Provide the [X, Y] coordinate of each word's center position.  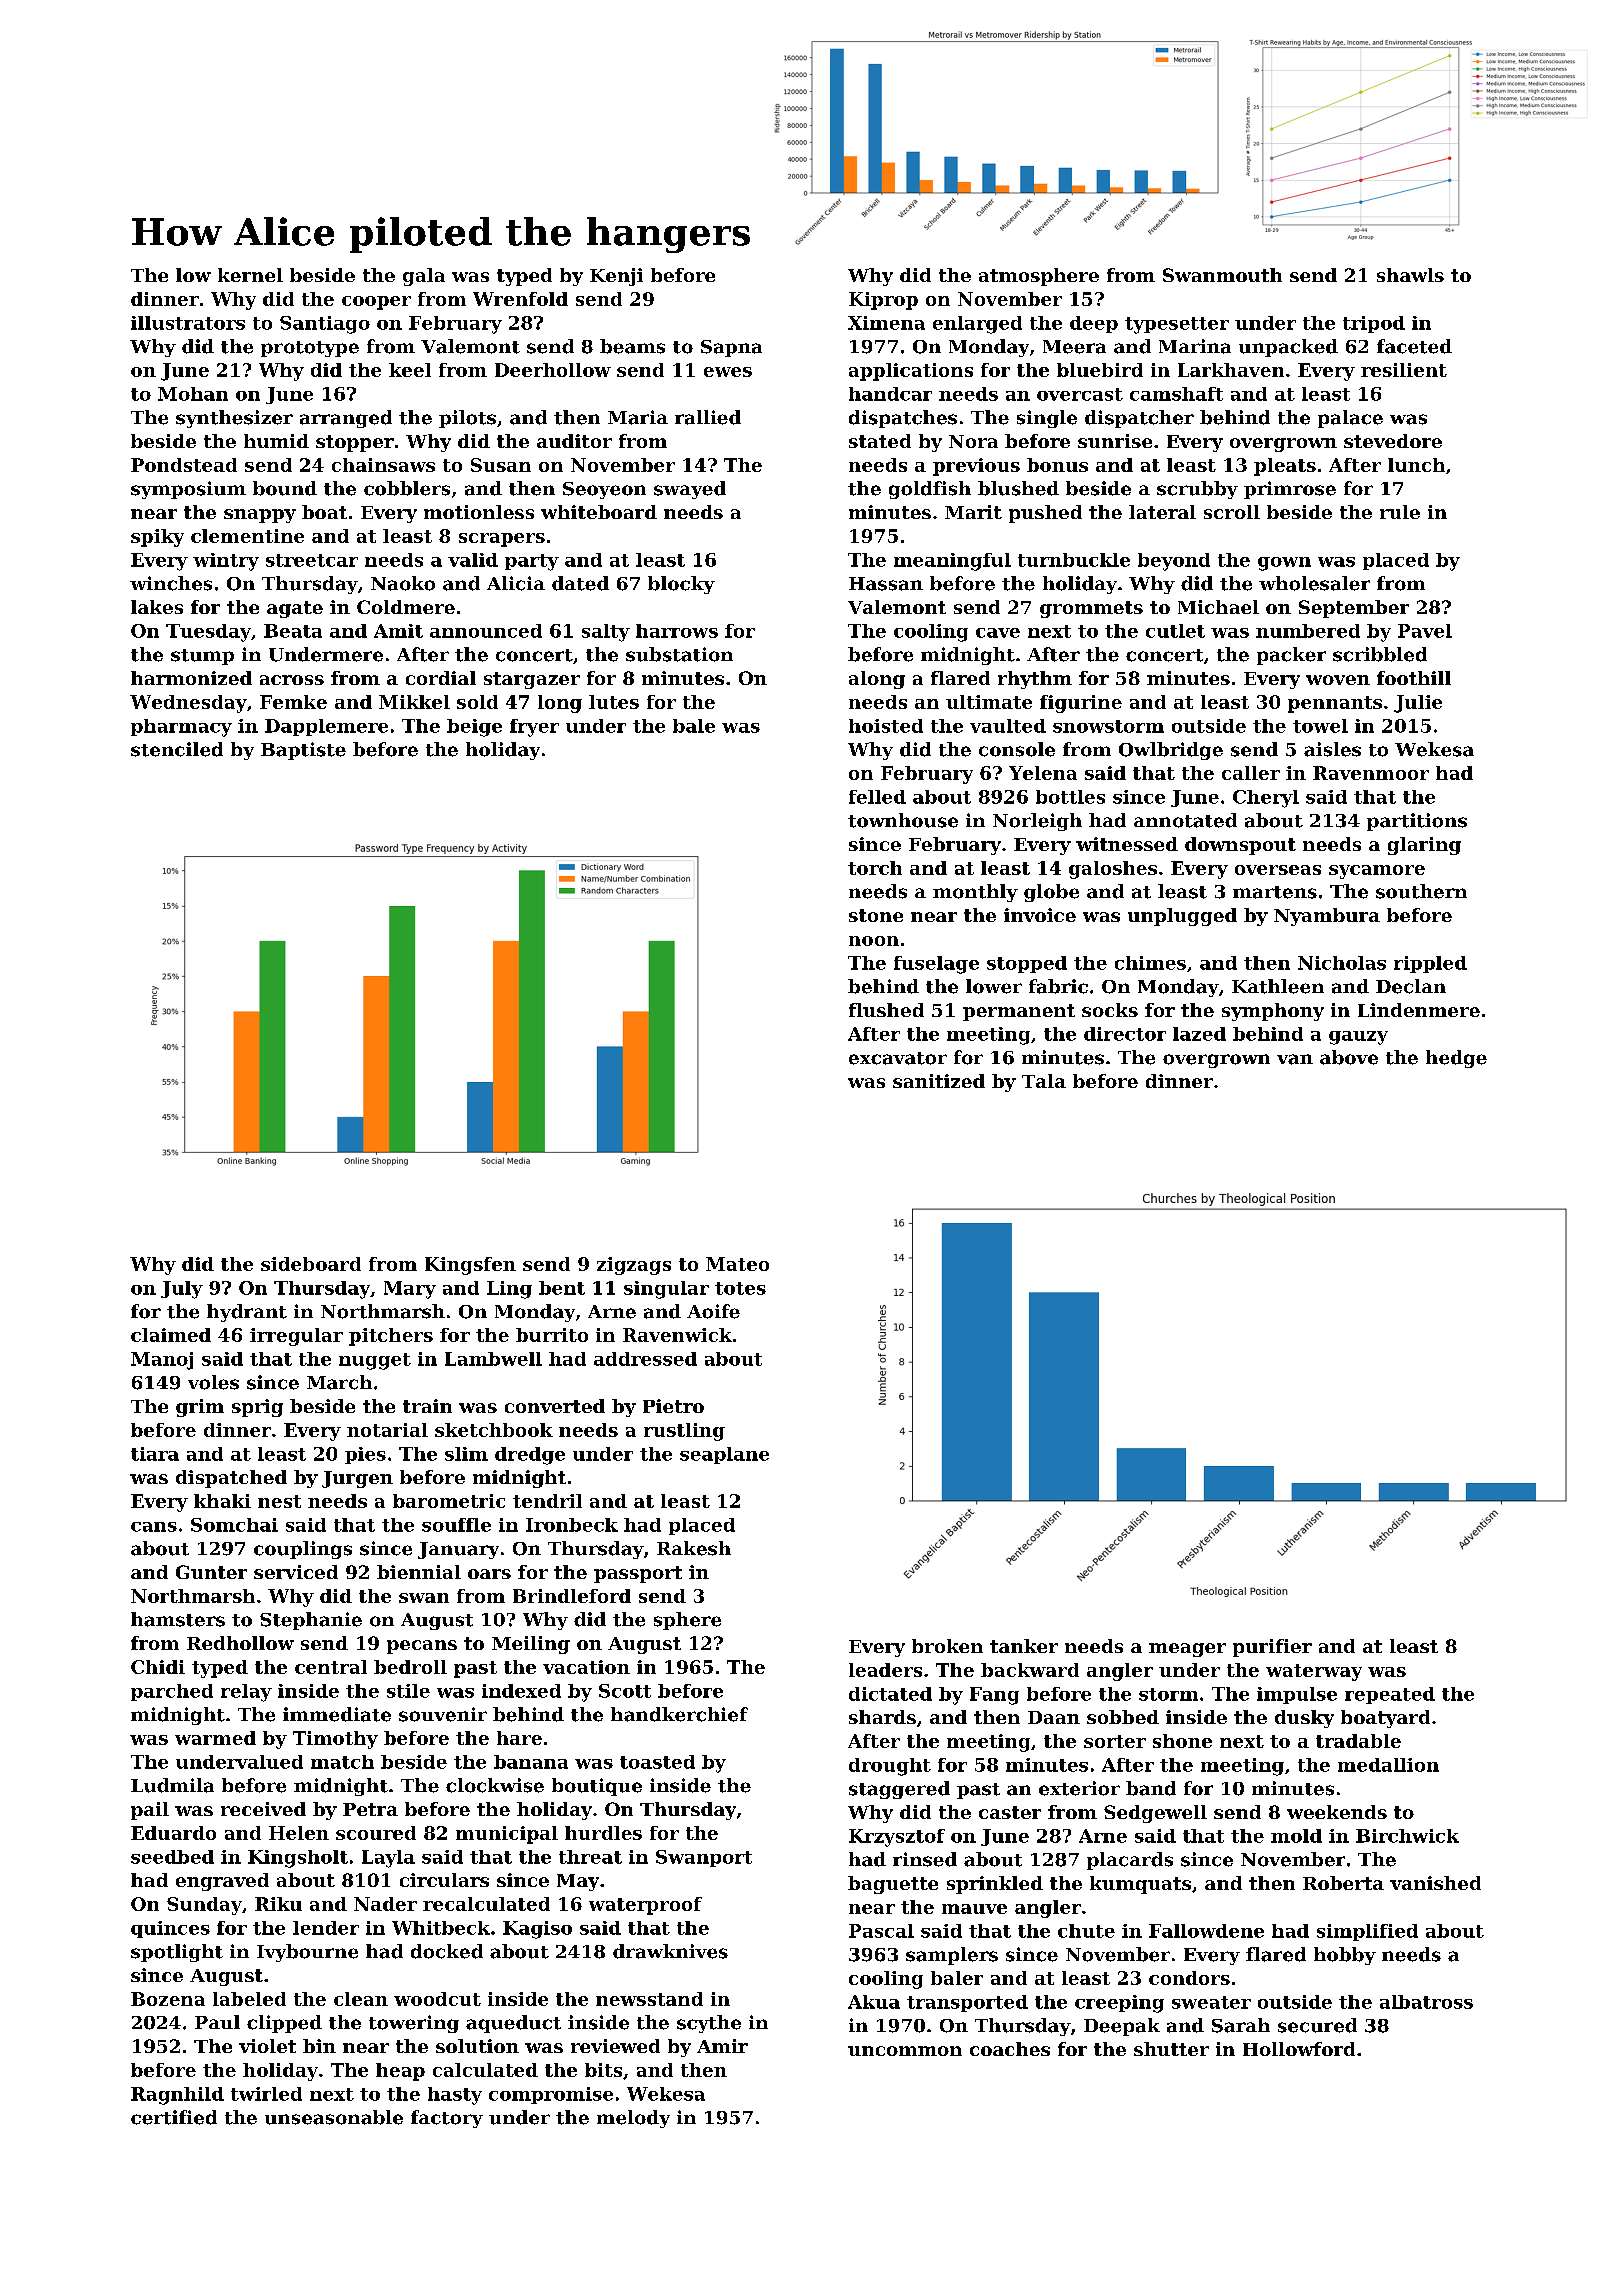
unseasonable [334, 2117]
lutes [614, 702]
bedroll [410, 1667]
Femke [293, 702]
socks [1110, 1010]
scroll [1232, 512]
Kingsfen [470, 1266]
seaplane [724, 1455]
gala [424, 277]
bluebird [1100, 370]
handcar [890, 394]
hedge [1456, 1059]
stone [876, 915]
